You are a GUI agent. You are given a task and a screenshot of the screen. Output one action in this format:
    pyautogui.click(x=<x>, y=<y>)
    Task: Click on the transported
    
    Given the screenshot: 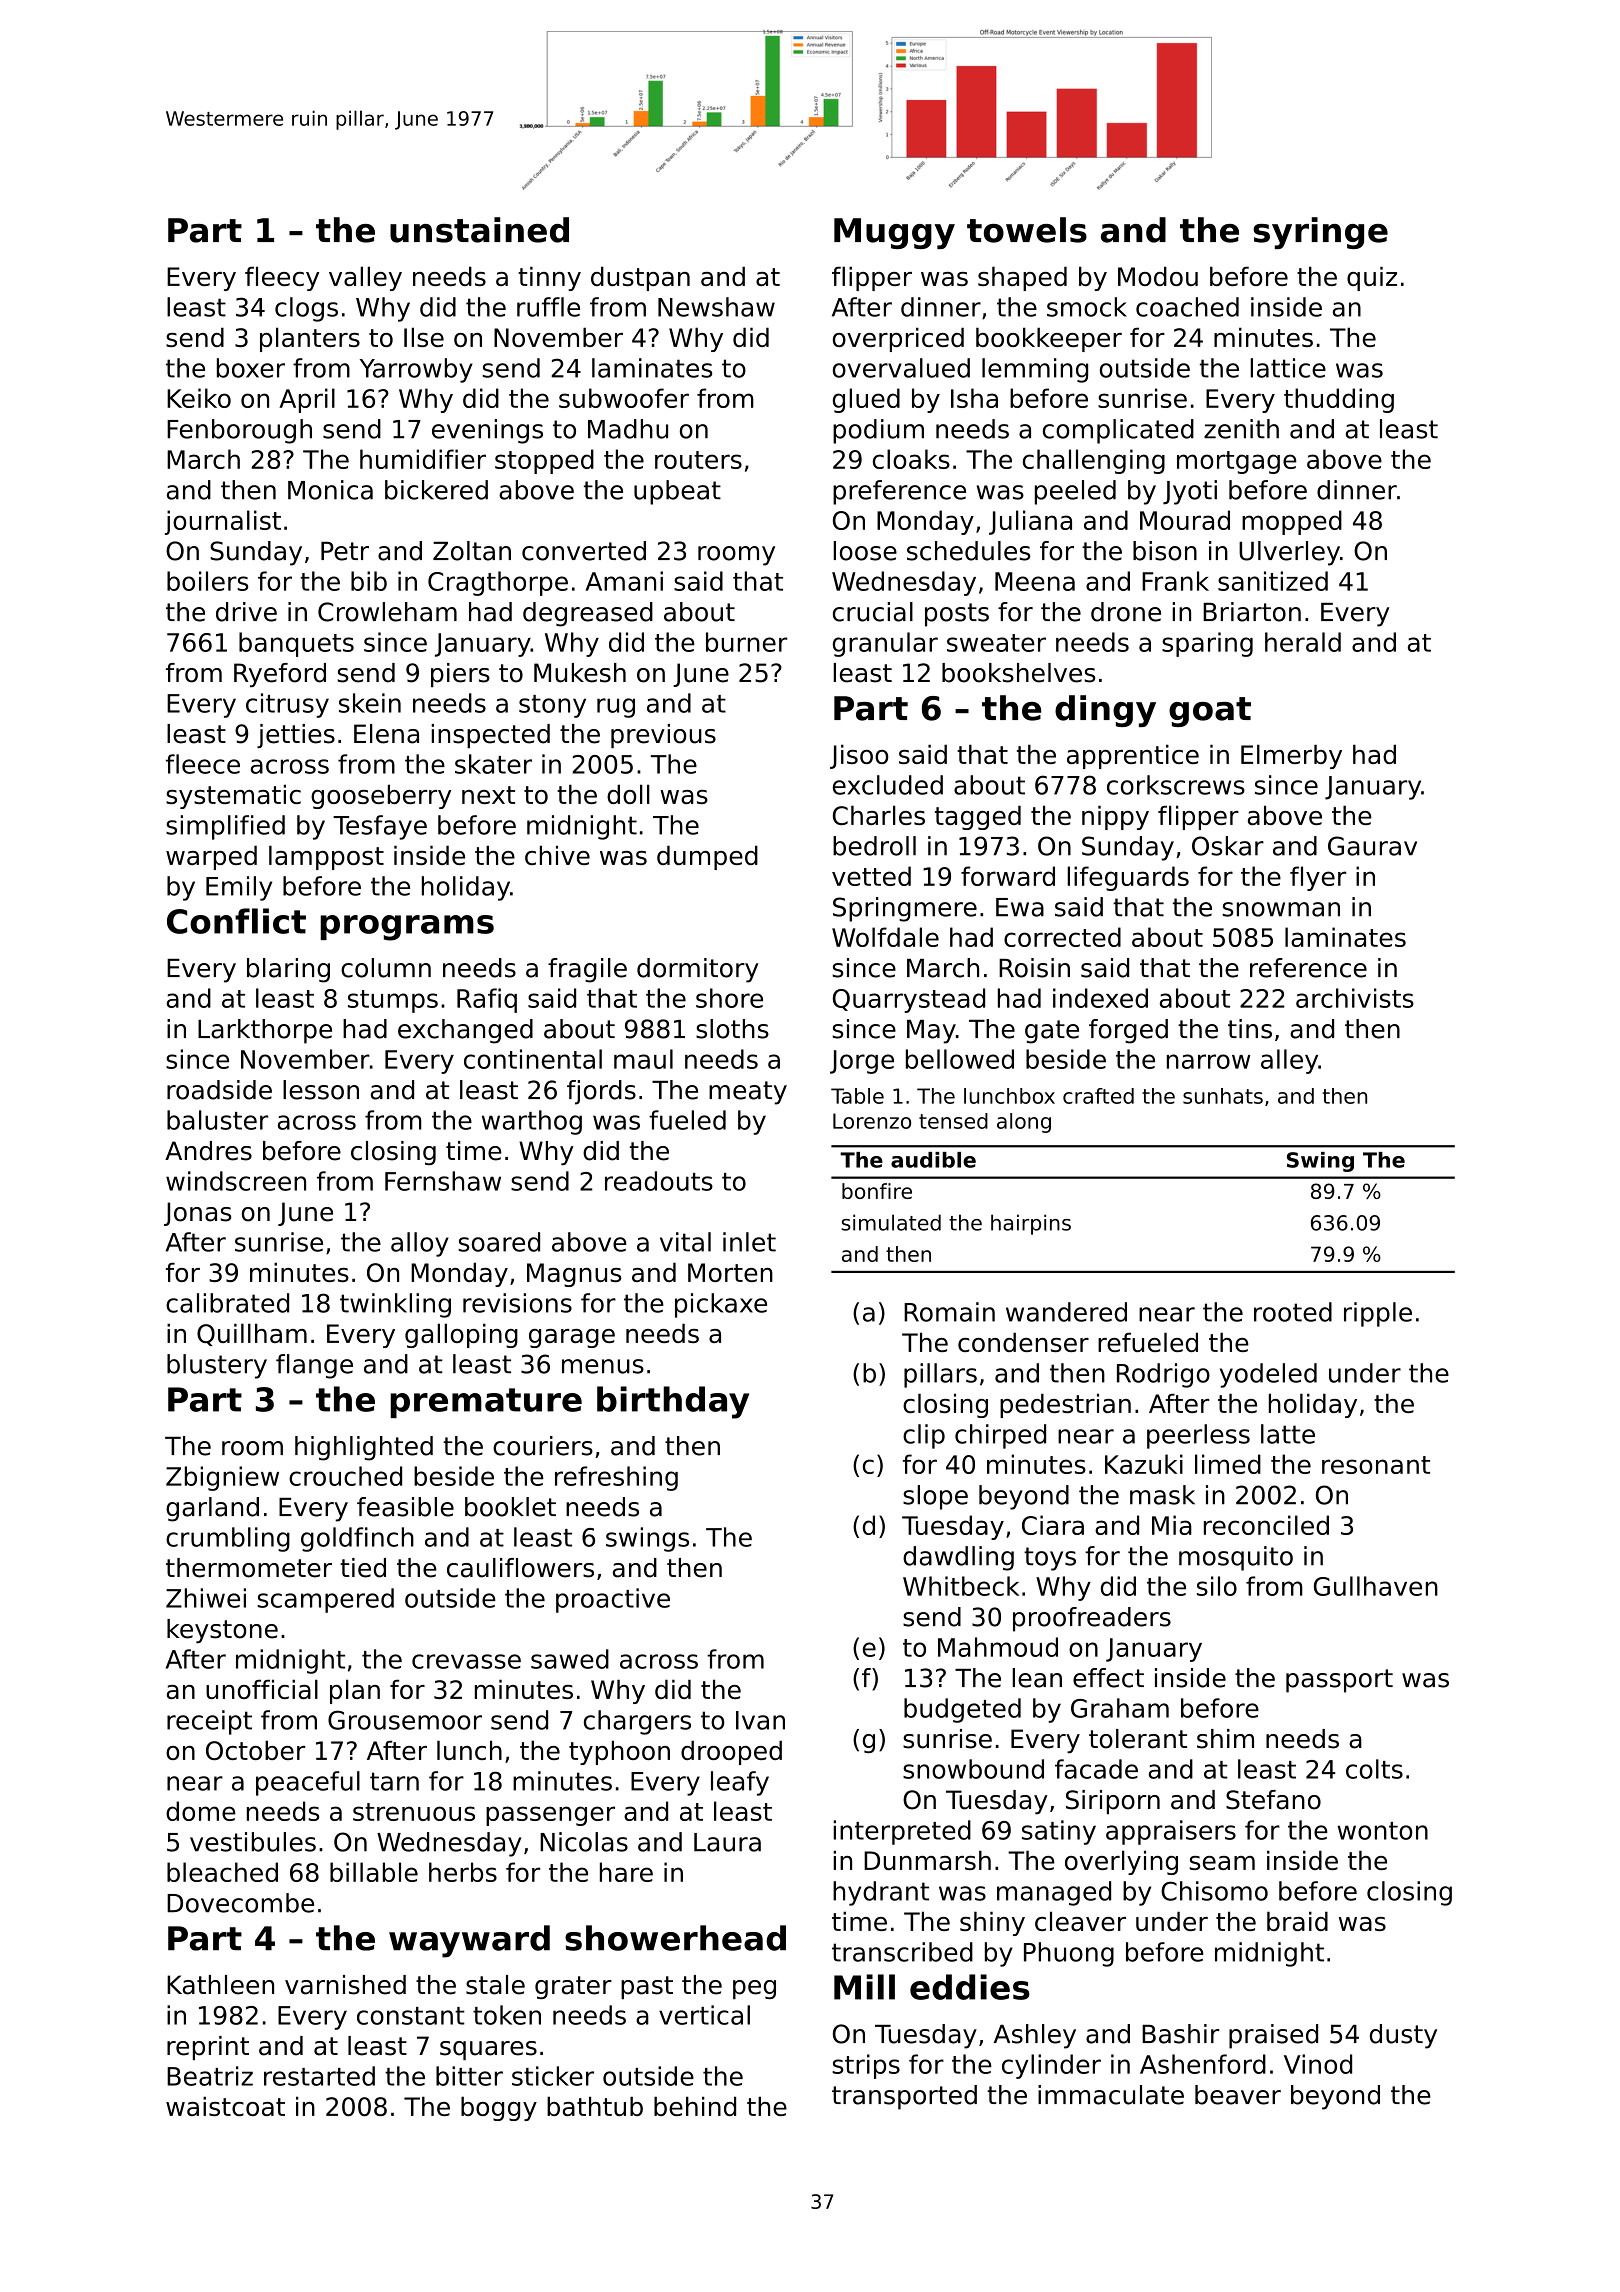 What is the action you would take?
    pyautogui.click(x=904, y=2097)
